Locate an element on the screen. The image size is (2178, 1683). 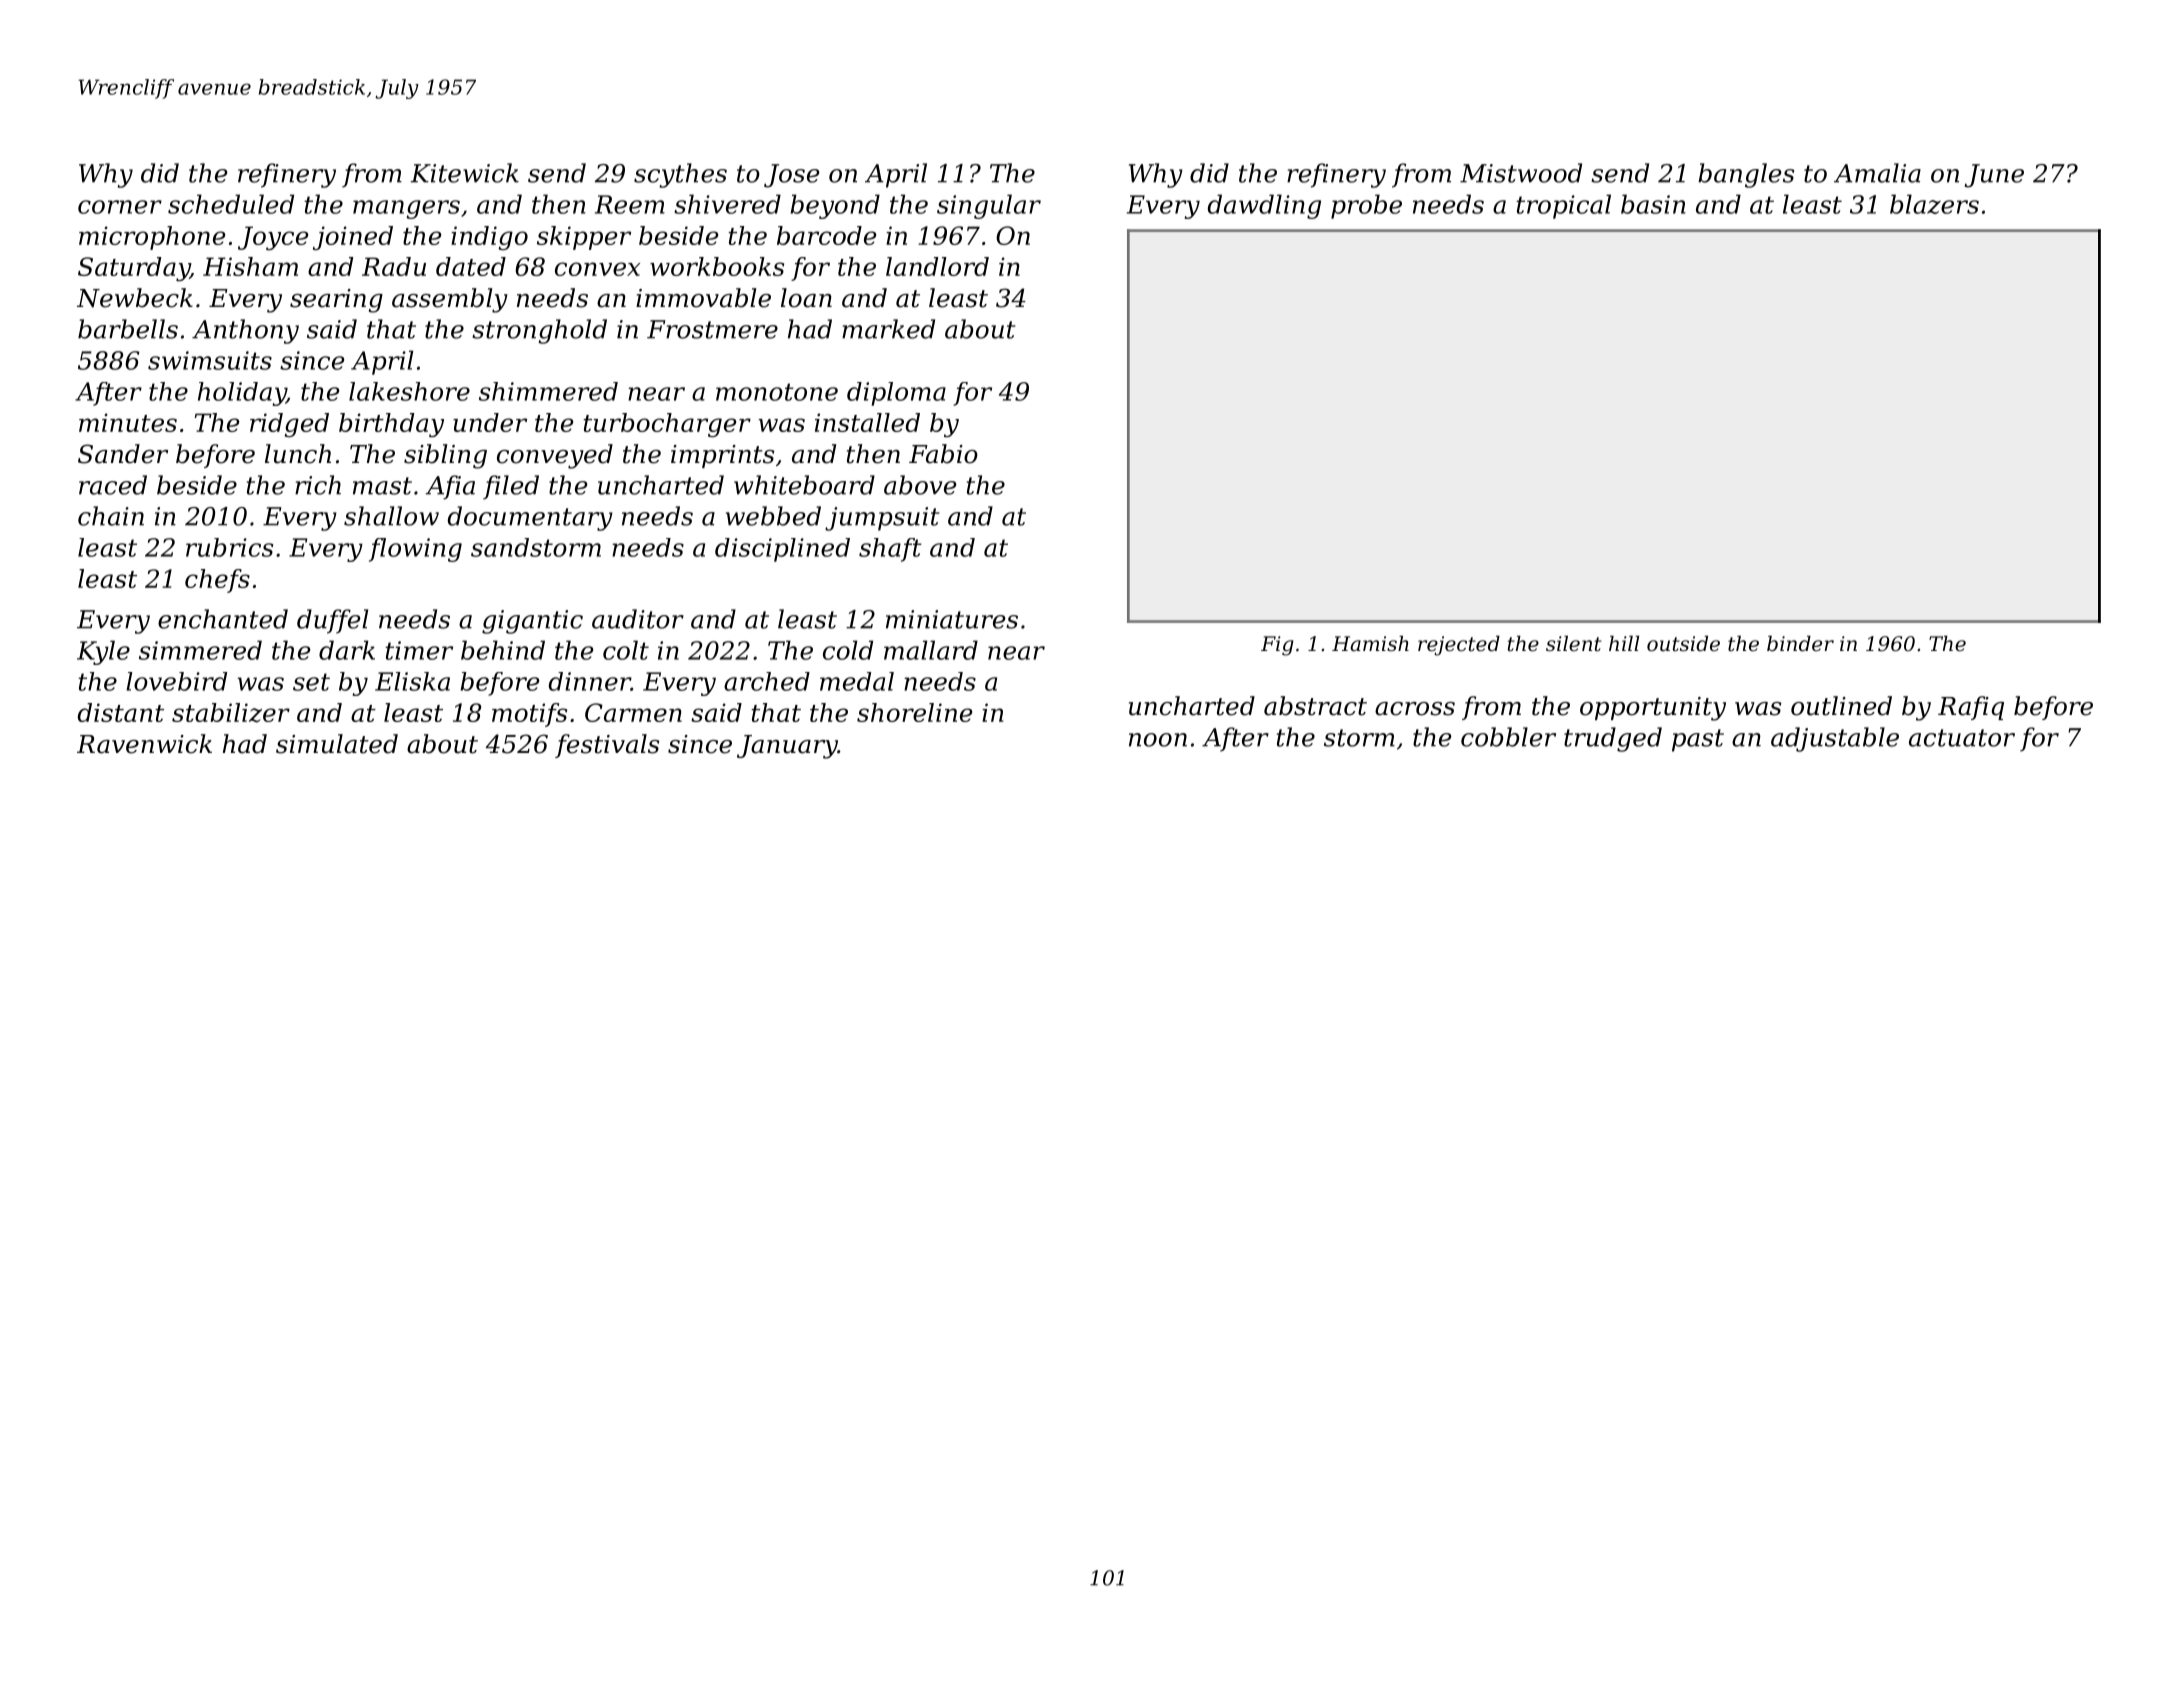
holiday is located at coordinates (242, 394).
